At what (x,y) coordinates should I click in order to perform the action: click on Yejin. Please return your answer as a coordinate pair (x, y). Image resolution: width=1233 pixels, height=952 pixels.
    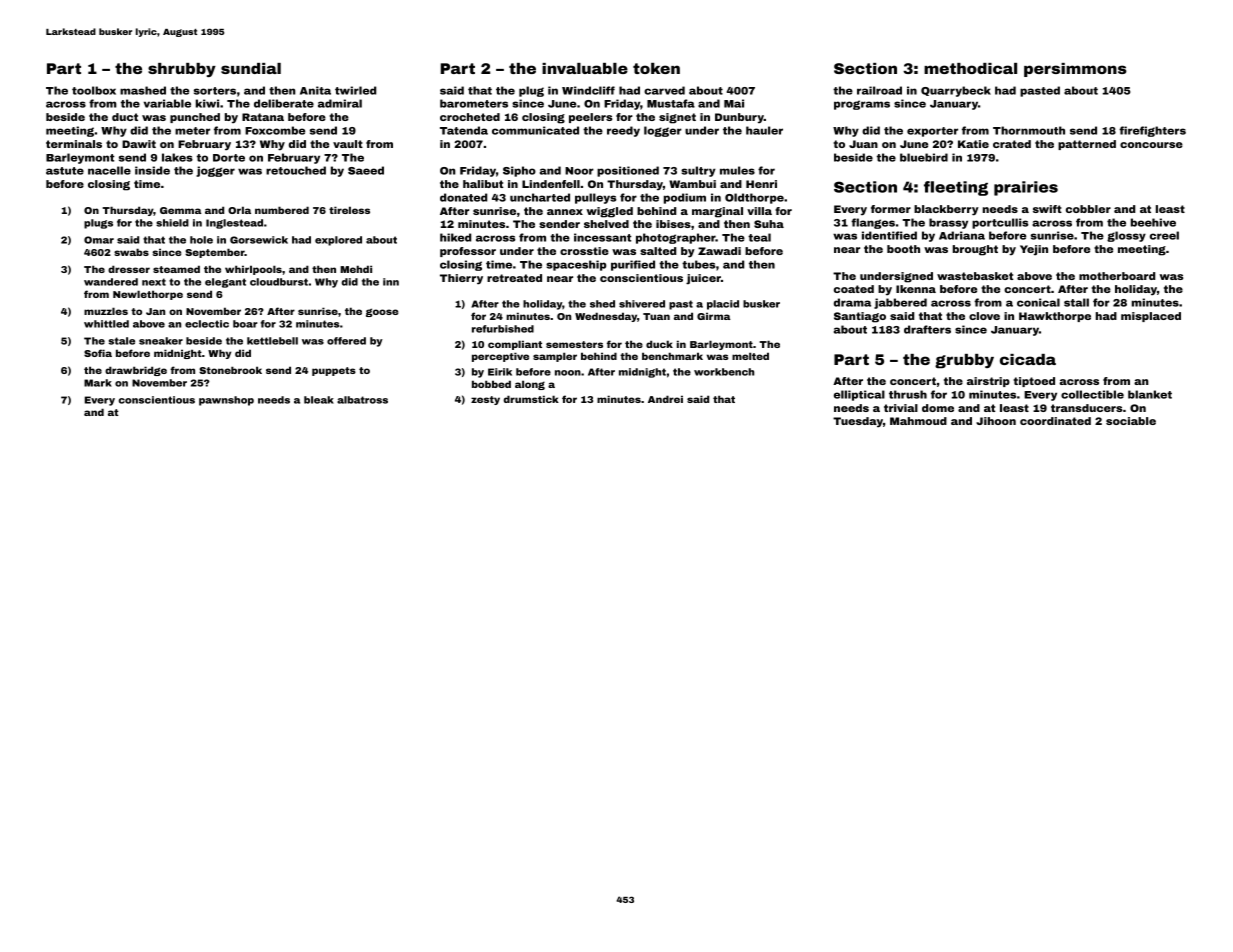
    Looking at the image, I should click on (1034, 250).
